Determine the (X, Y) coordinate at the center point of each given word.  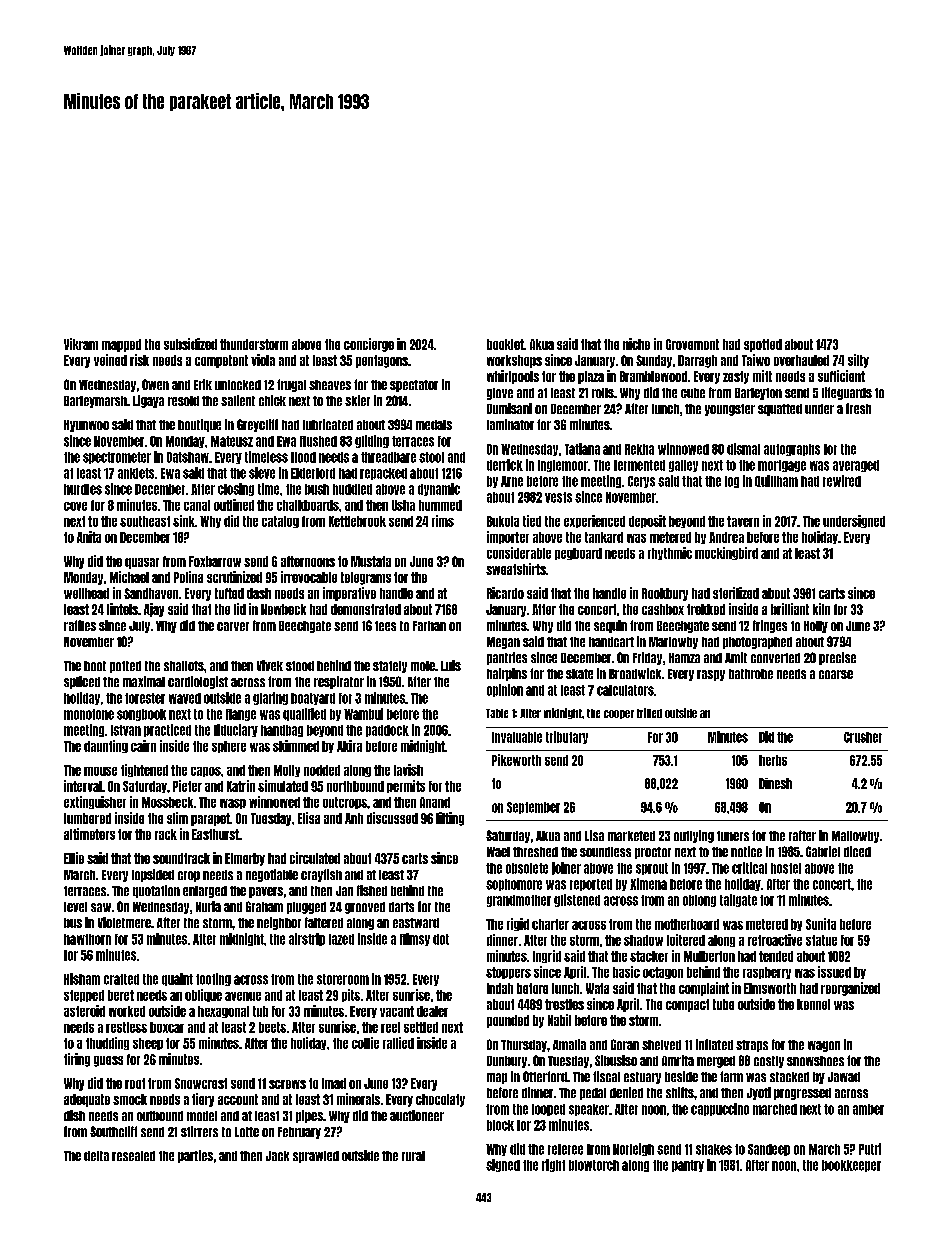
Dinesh (775, 783)
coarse (836, 674)
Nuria (208, 906)
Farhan (429, 626)
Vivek (270, 665)
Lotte (247, 1132)
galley (683, 466)
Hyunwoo (86, 426)
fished (372, 890)
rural (413, 1156)
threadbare (388, 457)
